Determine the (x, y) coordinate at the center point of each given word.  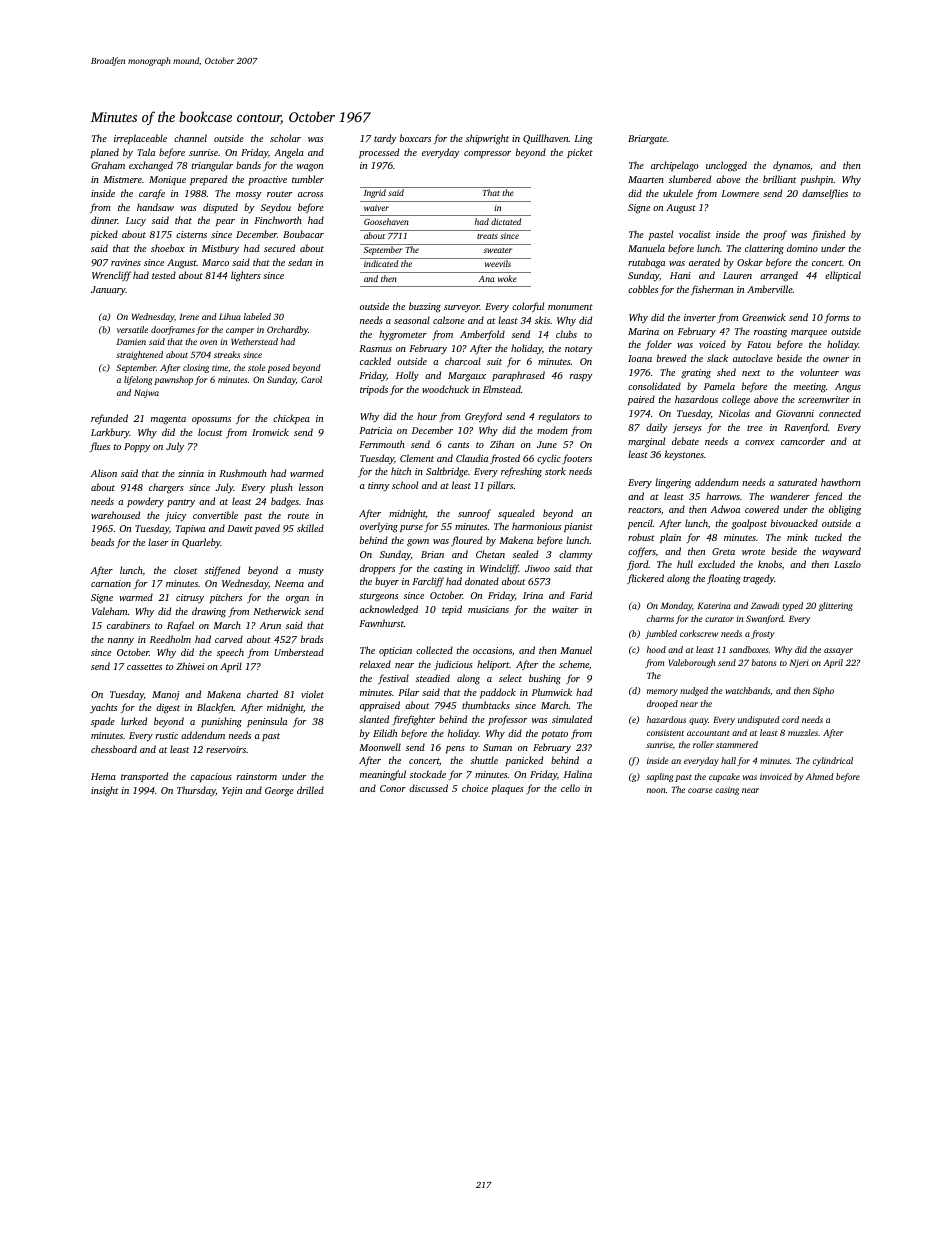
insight (104, 791)
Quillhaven (546, 139)
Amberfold (482, 335)
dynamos (791, 166)
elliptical (843, 276)
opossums (211, 420)
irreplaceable (140, 139)
